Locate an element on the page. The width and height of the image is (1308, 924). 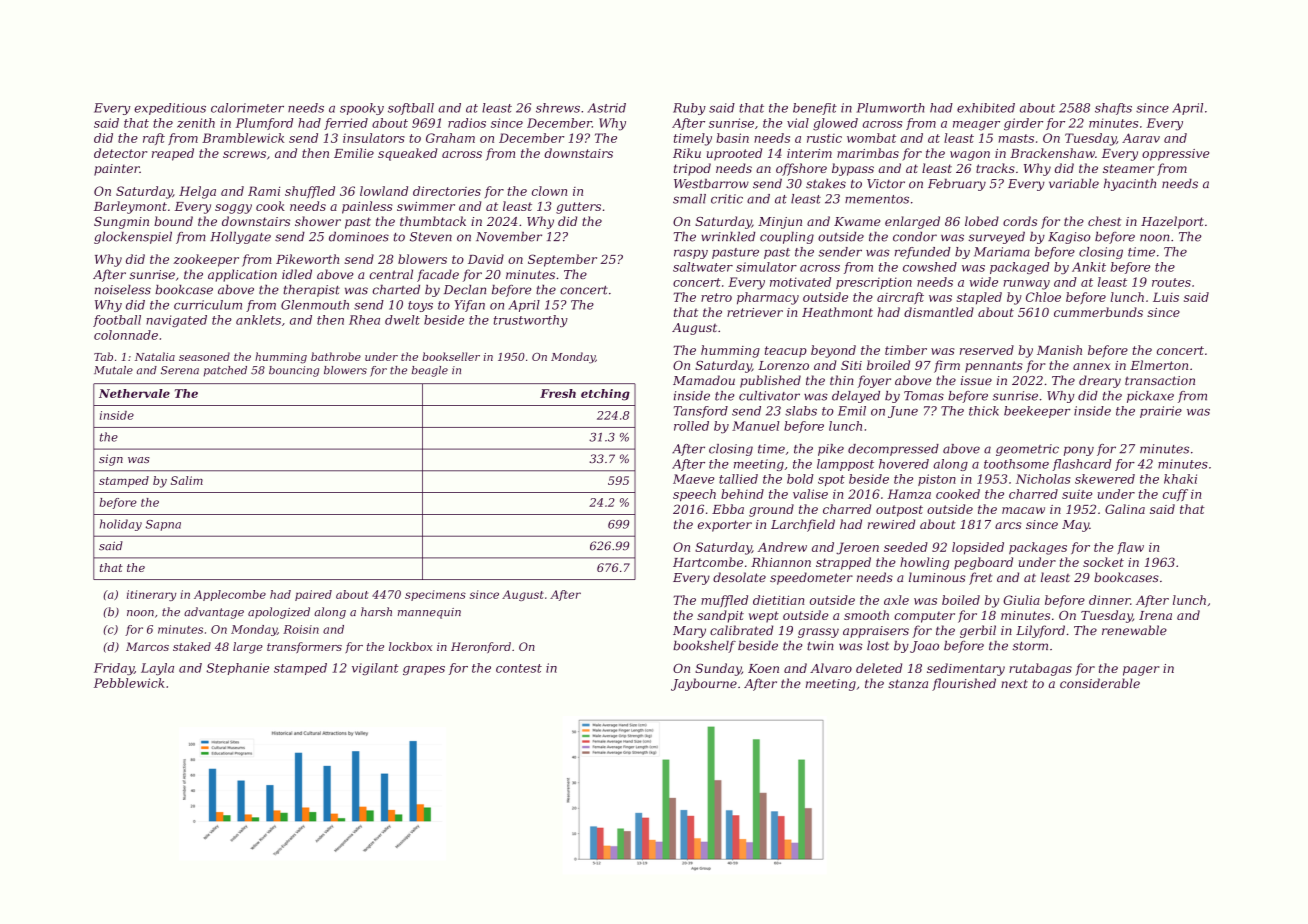
shafts is located at coordinates (1113, 109).
